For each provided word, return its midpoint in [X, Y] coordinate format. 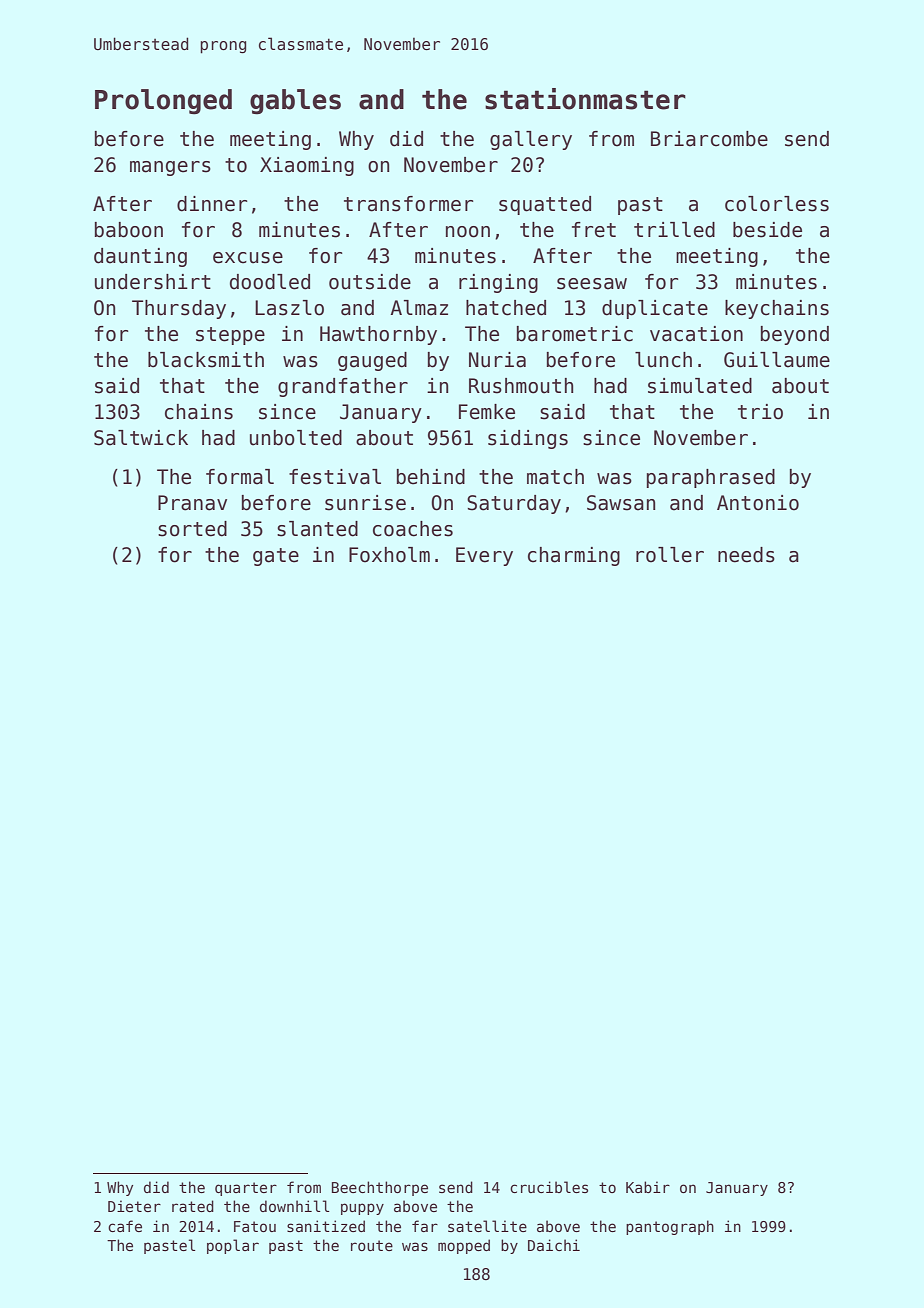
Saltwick [141, 438]
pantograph [670, 1227]
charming [574, 556]
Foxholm [389, 555]
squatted [545, 205]
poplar [233, 1246]
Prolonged [163, 102]
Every [484, 556]
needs [746, 555]
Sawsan [621, 503]
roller [670, 555]
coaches [413, 529]
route [372, 1245]
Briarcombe [709, 139]
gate [276, 557]
